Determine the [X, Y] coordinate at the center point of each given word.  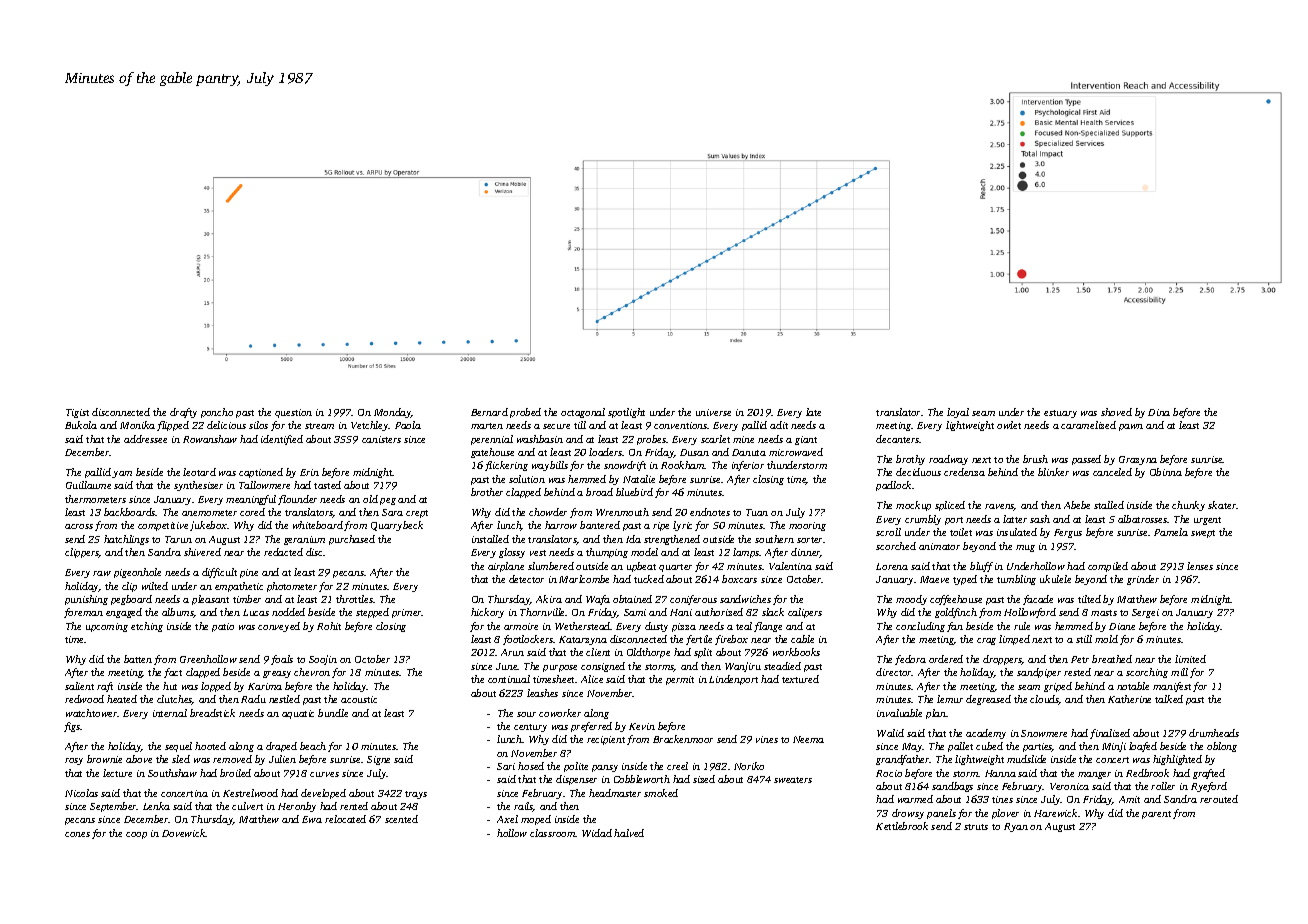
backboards [130, 512]
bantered [600, 525]
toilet [961, 532]
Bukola [81, 425]
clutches [174, 700]
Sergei [1145, 613]
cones [77, 834]
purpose [560, 668]
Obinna [1166, 472]
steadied [782, 666]
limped [1014, 640]
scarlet [715, 439]
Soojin [323, 660]
